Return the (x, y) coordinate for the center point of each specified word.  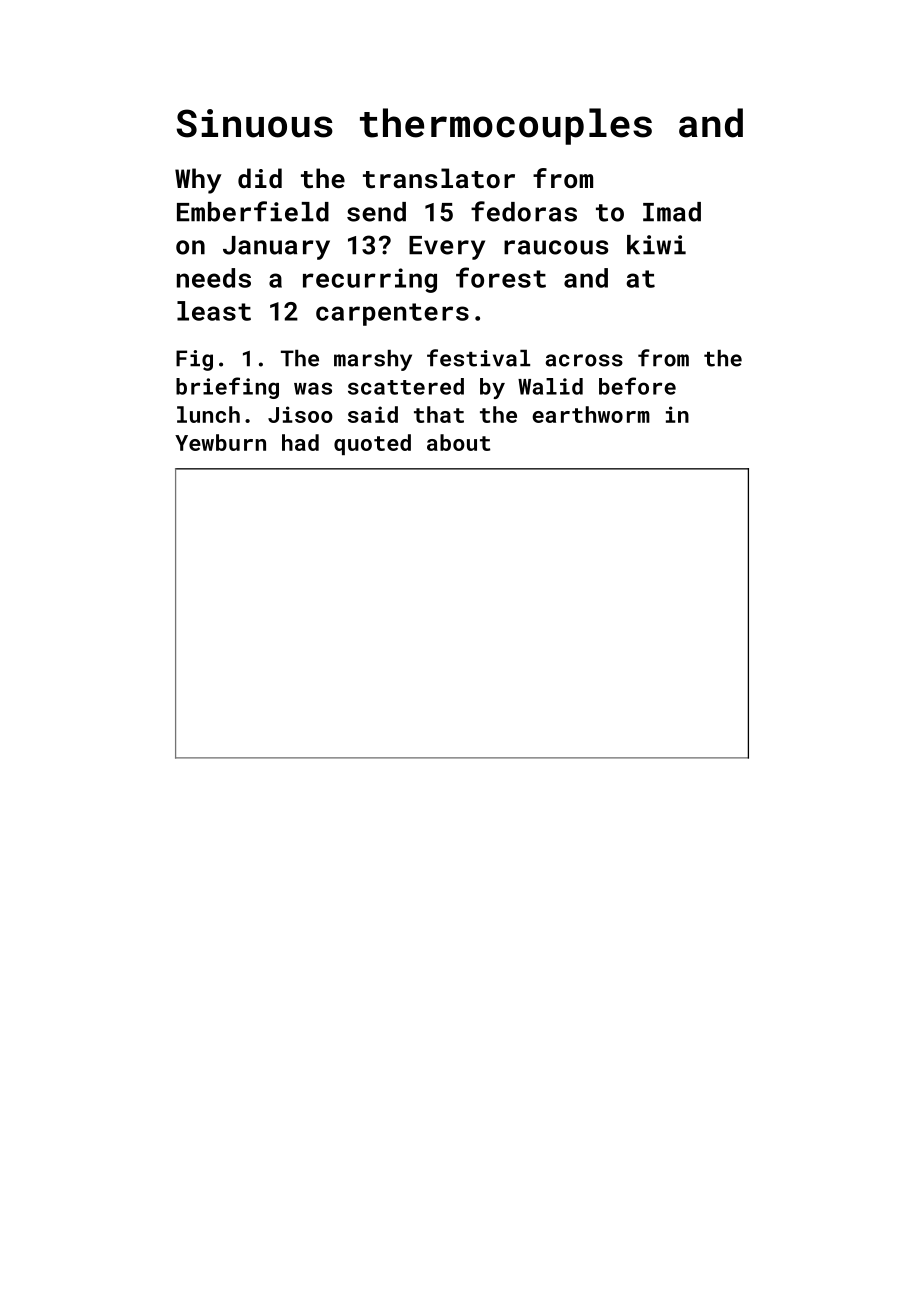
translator (439, 178)
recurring (370, 280)
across (584, 360)
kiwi (656, 244)
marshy (373, 360)
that (439, 414)
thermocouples (506, 126)
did (260, 178)
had (300, 442)
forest (501, 277)
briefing (227, 388)
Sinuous (254, 123)
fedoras (524, 211)
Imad (672, 212)
